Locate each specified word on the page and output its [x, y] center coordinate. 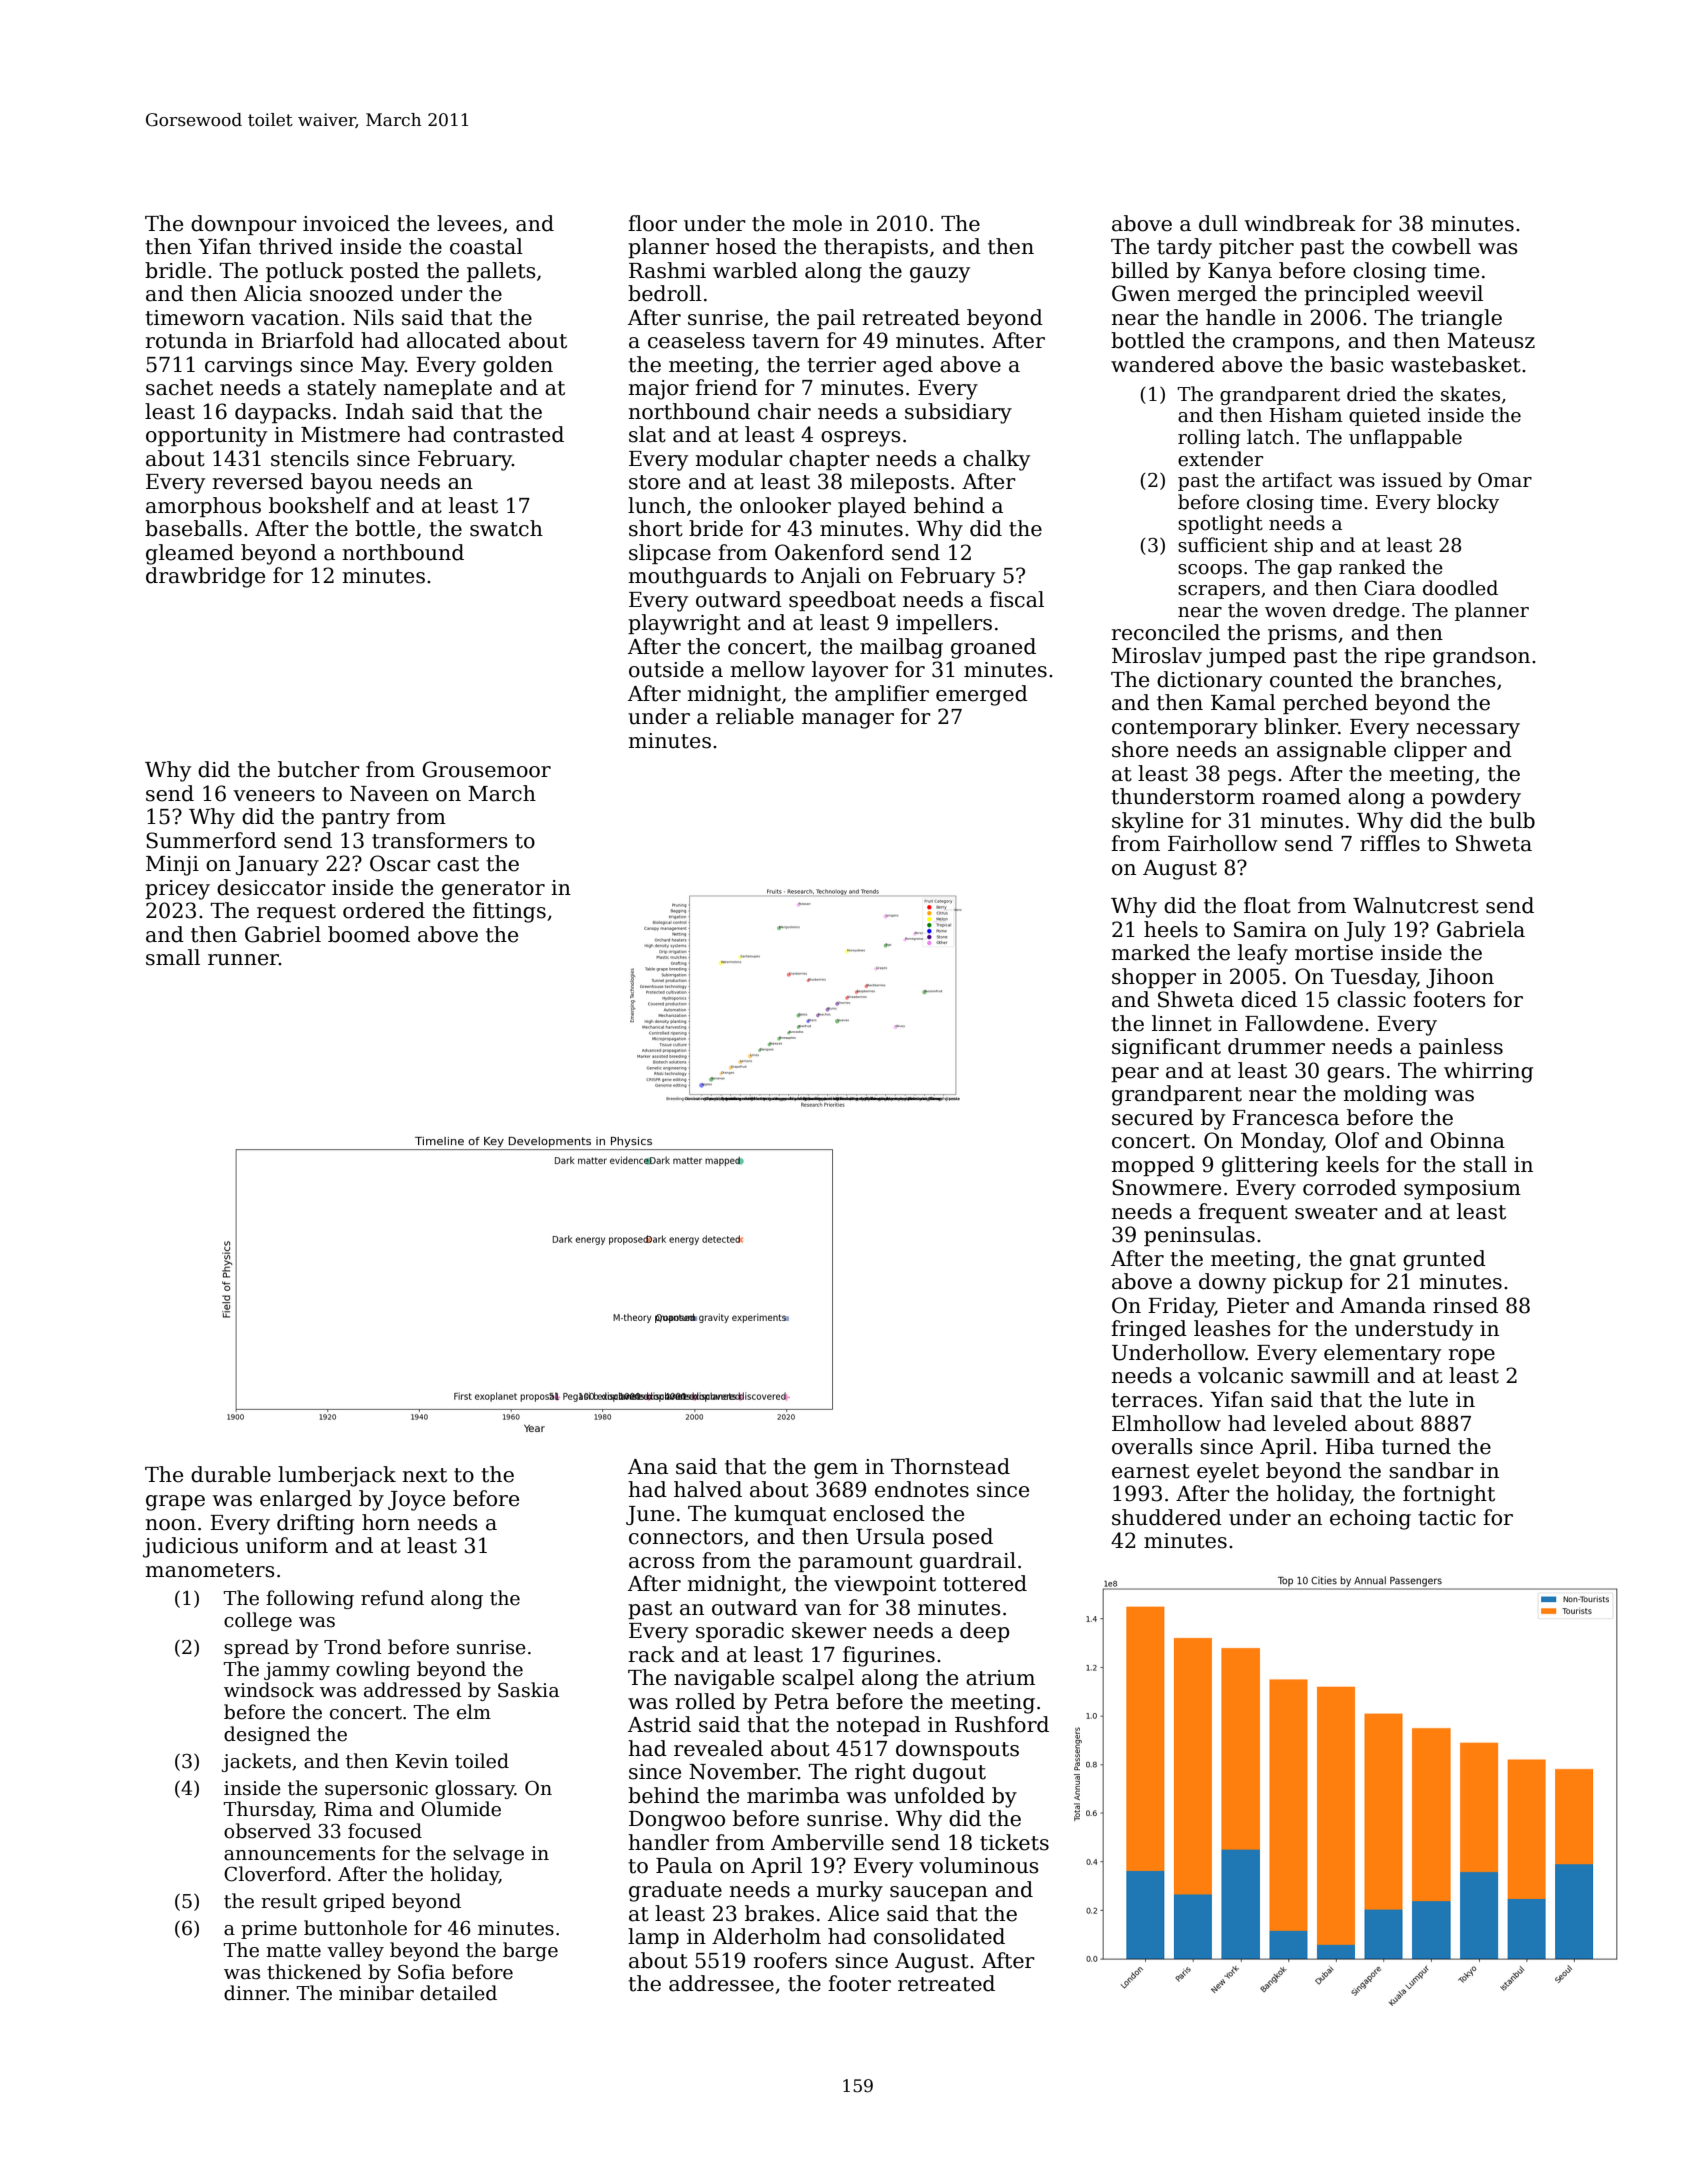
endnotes [922, 1489]
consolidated [939, 1936]
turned [1416, 1446]
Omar [1505, 480]
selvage [488, 1854]
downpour [244, 225]
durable [231, 1474]
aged [908, 366]
